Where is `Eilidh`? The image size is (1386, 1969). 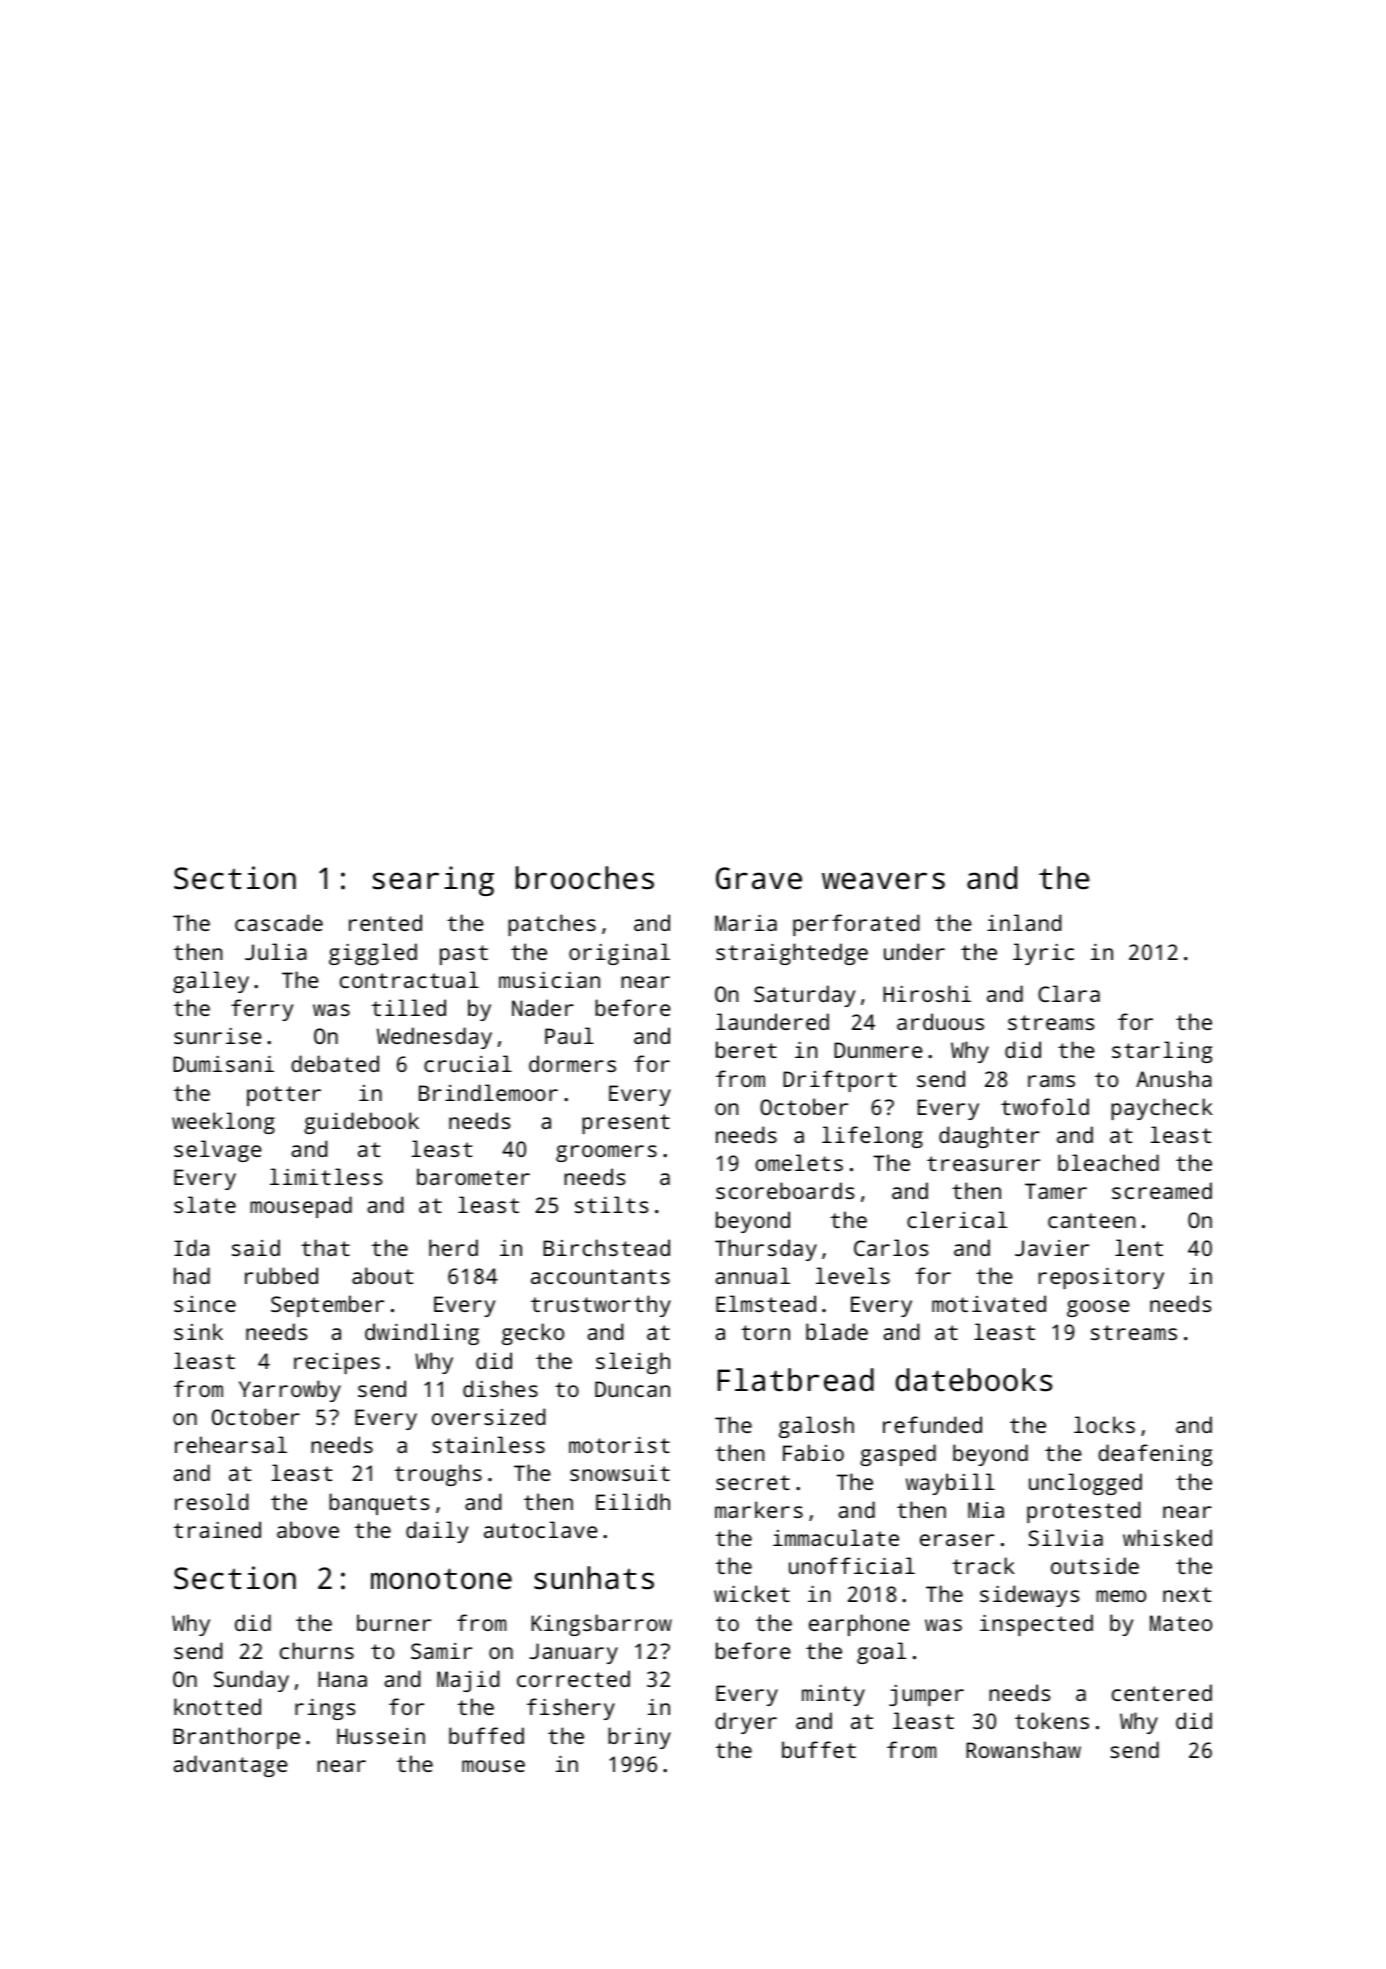
Eilidh is located at coordinates (633, 1501).
